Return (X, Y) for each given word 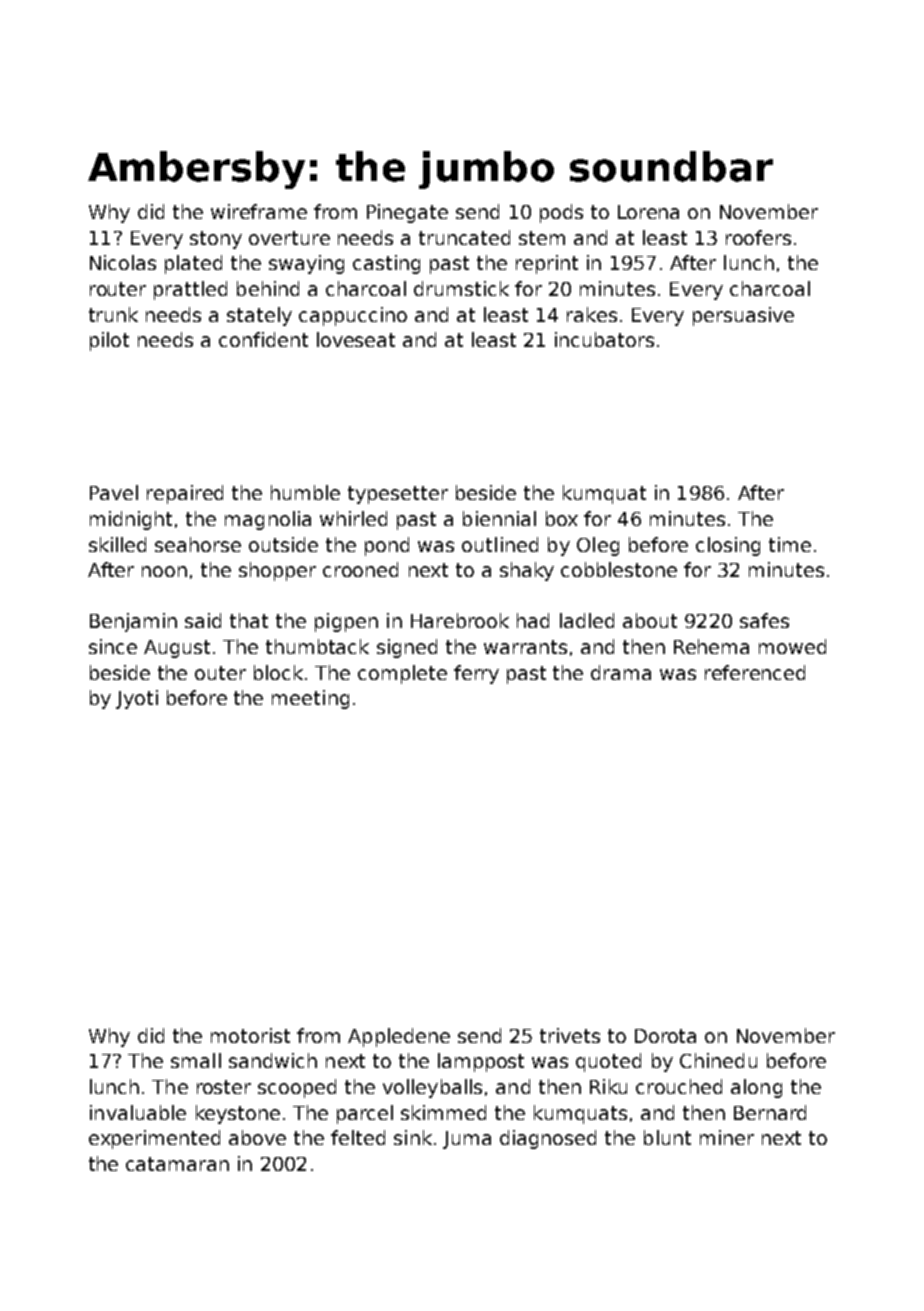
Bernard (770, 1112)
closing (728, 546)
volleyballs (432, 1088)
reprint (547, 264)
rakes (592, 314)
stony (216, 240)
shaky (527, 571)
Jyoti (137, 699)
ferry (476, 674)
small (196, 1060)
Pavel (114, 492)
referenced (755, 672)
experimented (154, 1139)
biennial (499, 518)
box (562, 518)
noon (164, 571)
